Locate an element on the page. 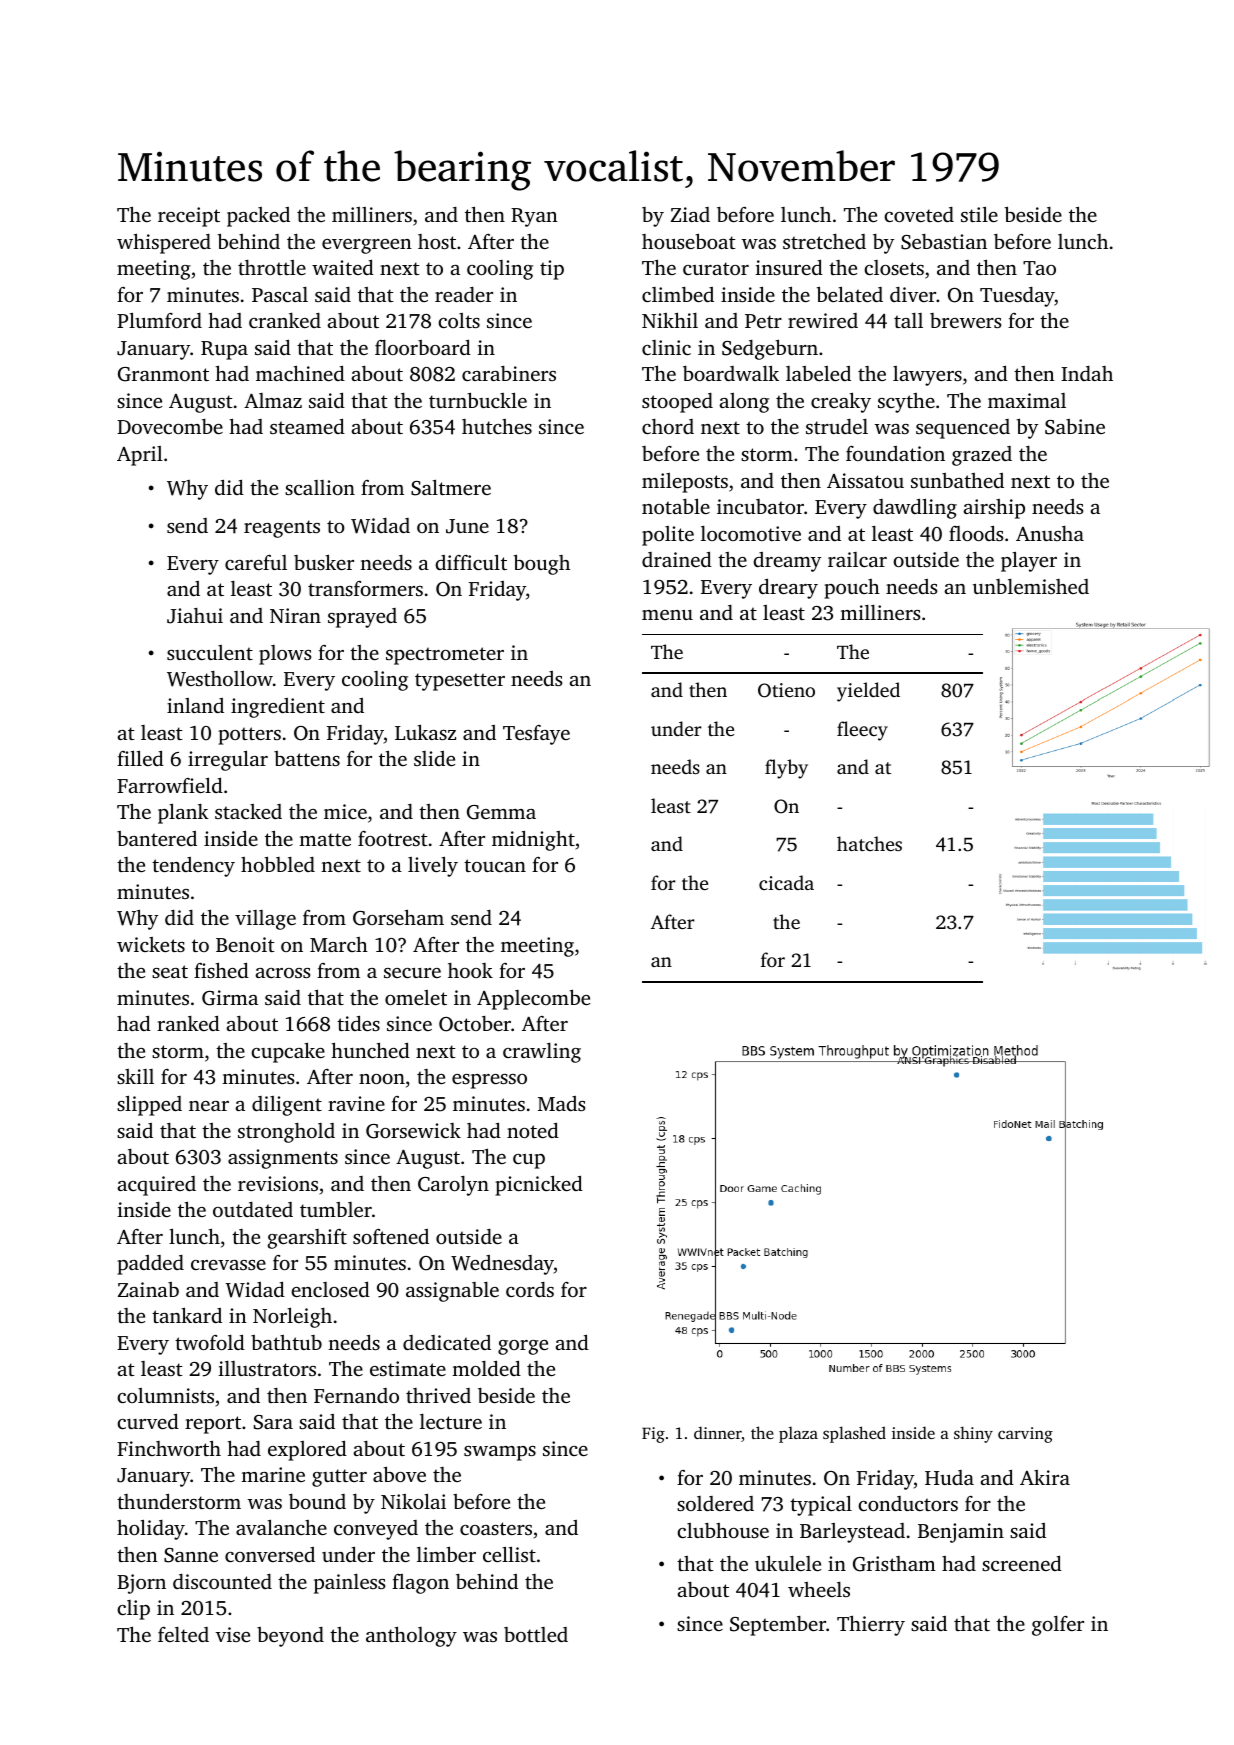  Gorsewick is located at coordinates (413, 1131).
